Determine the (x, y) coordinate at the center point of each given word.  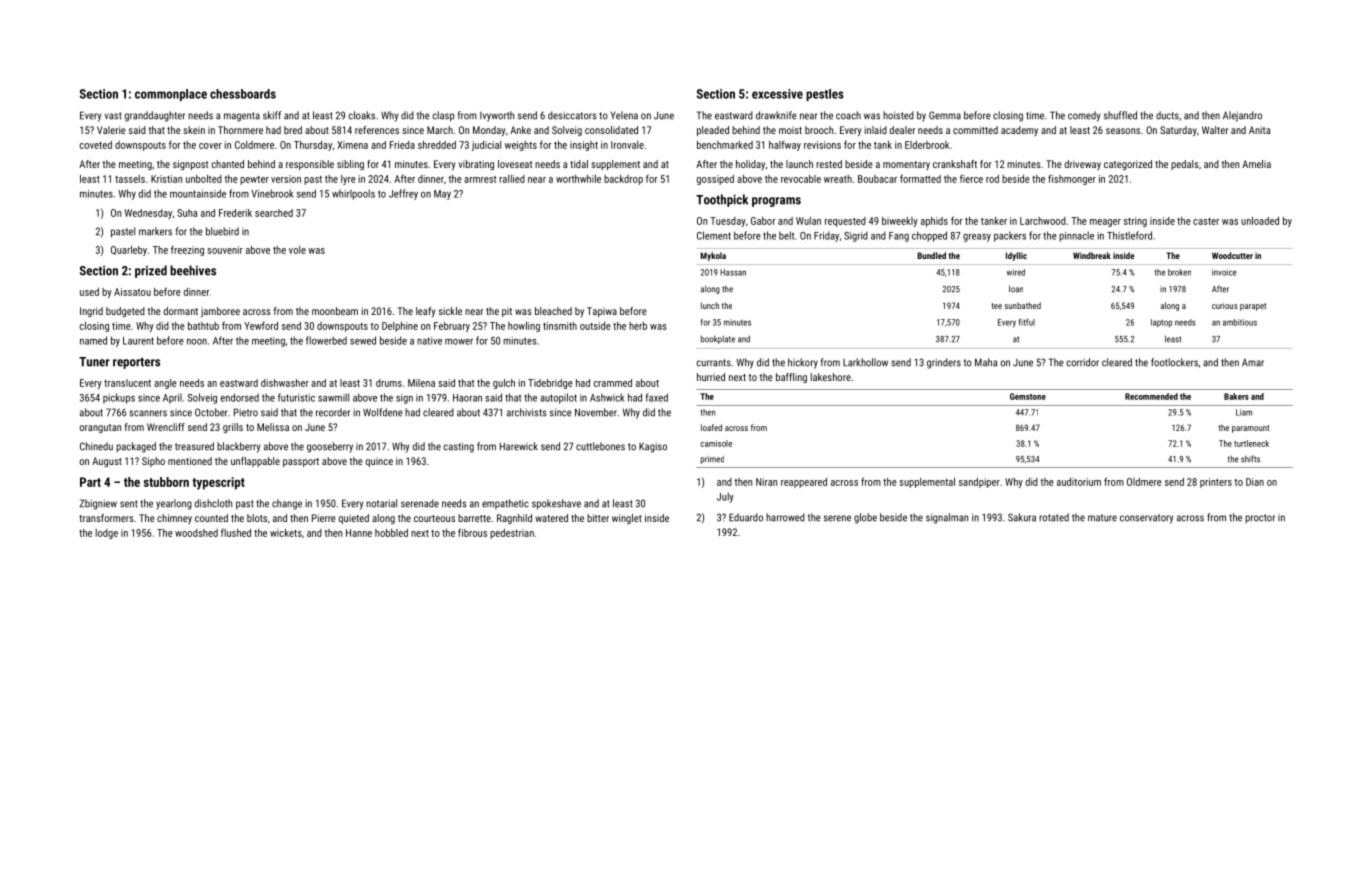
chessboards (243, 94)
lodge (107, 534)
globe (865, 518)
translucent (127, 383)
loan (1016, 288)
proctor (1260, 518)
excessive (777, 94)
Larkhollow (865, 362)
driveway (1083, 165)
